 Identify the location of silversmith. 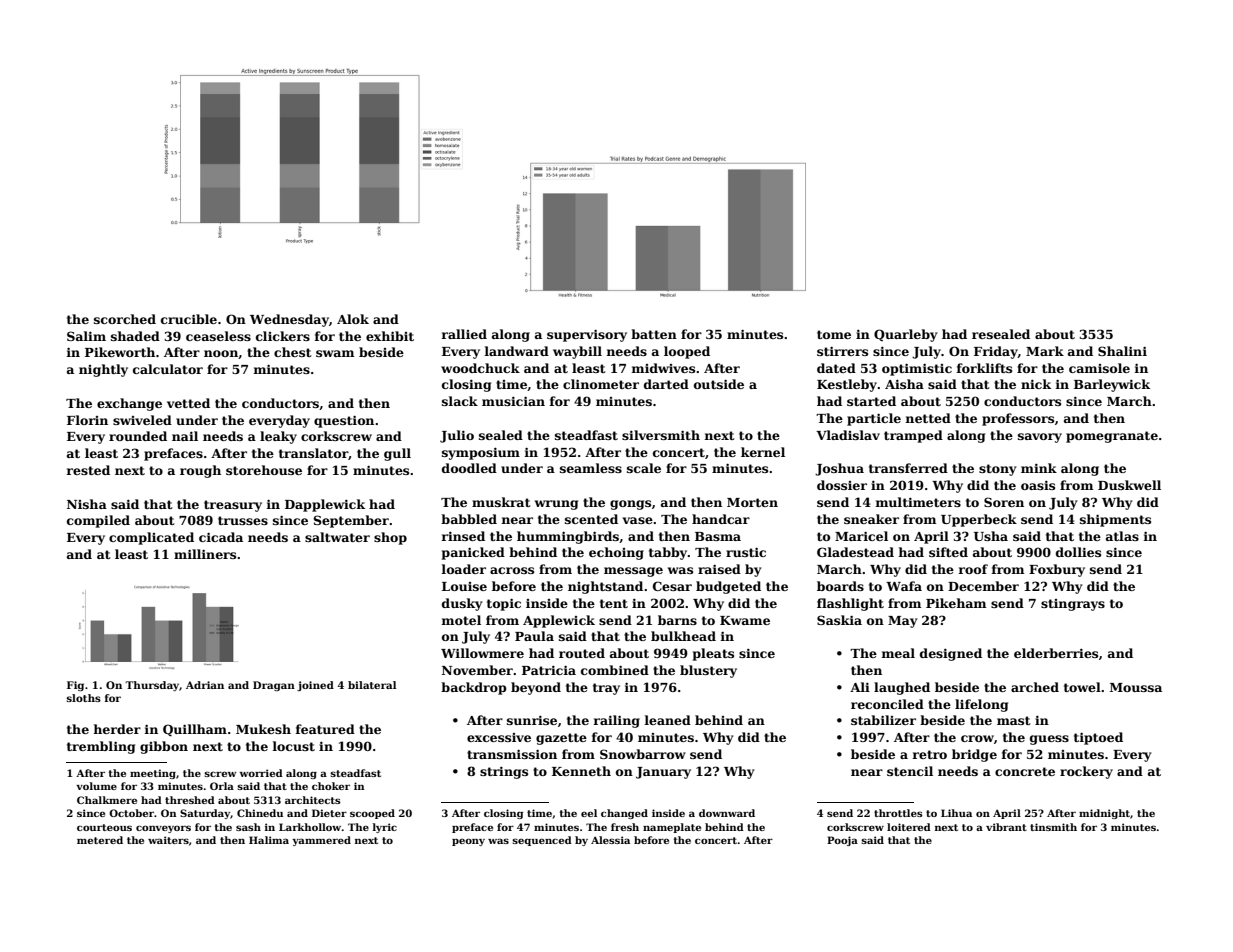
(661, 435).
